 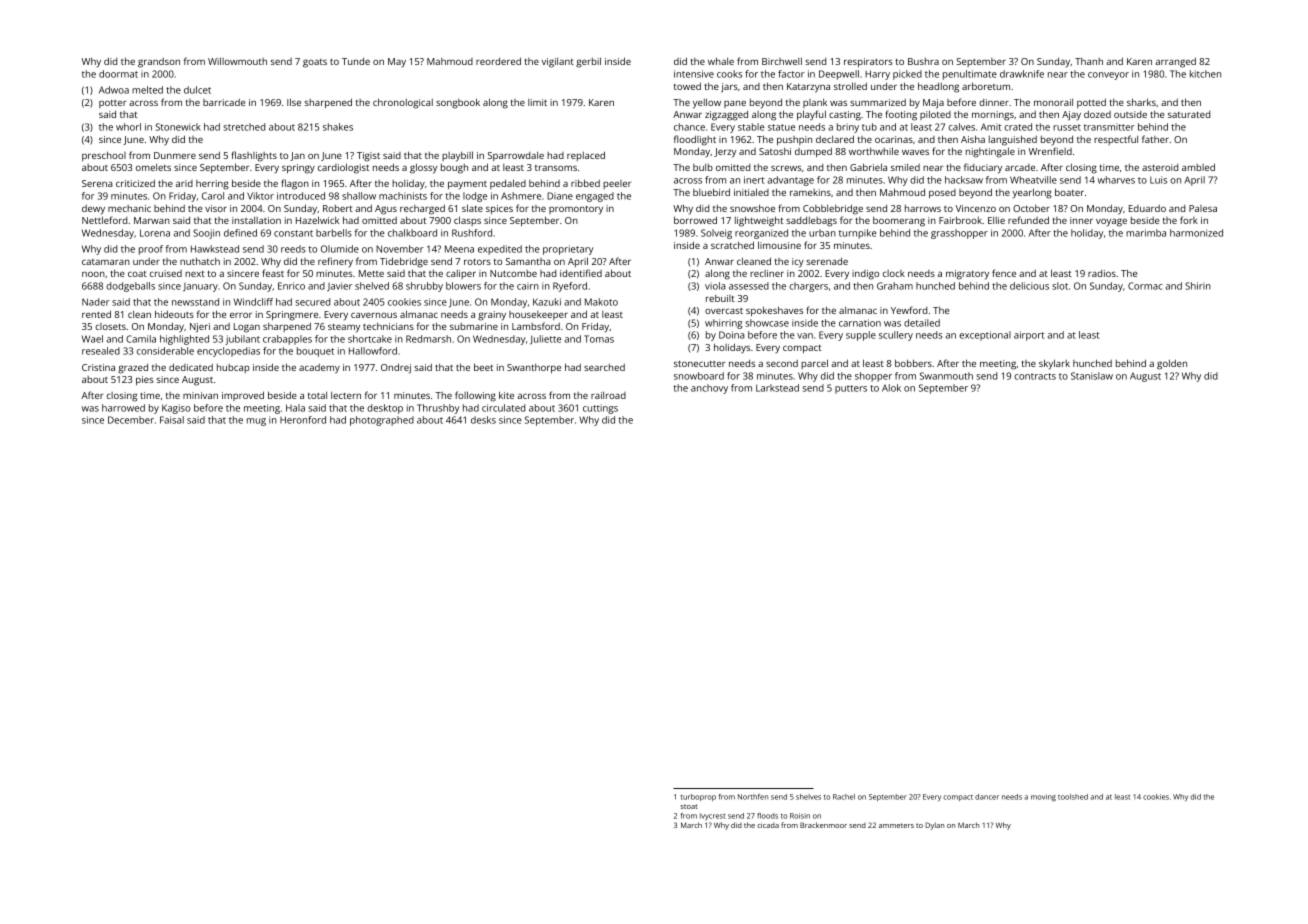 What do you see at coordinates (1029, 286) in the screenshot?
I see `delicious` at bounding box center [1029, 286].
